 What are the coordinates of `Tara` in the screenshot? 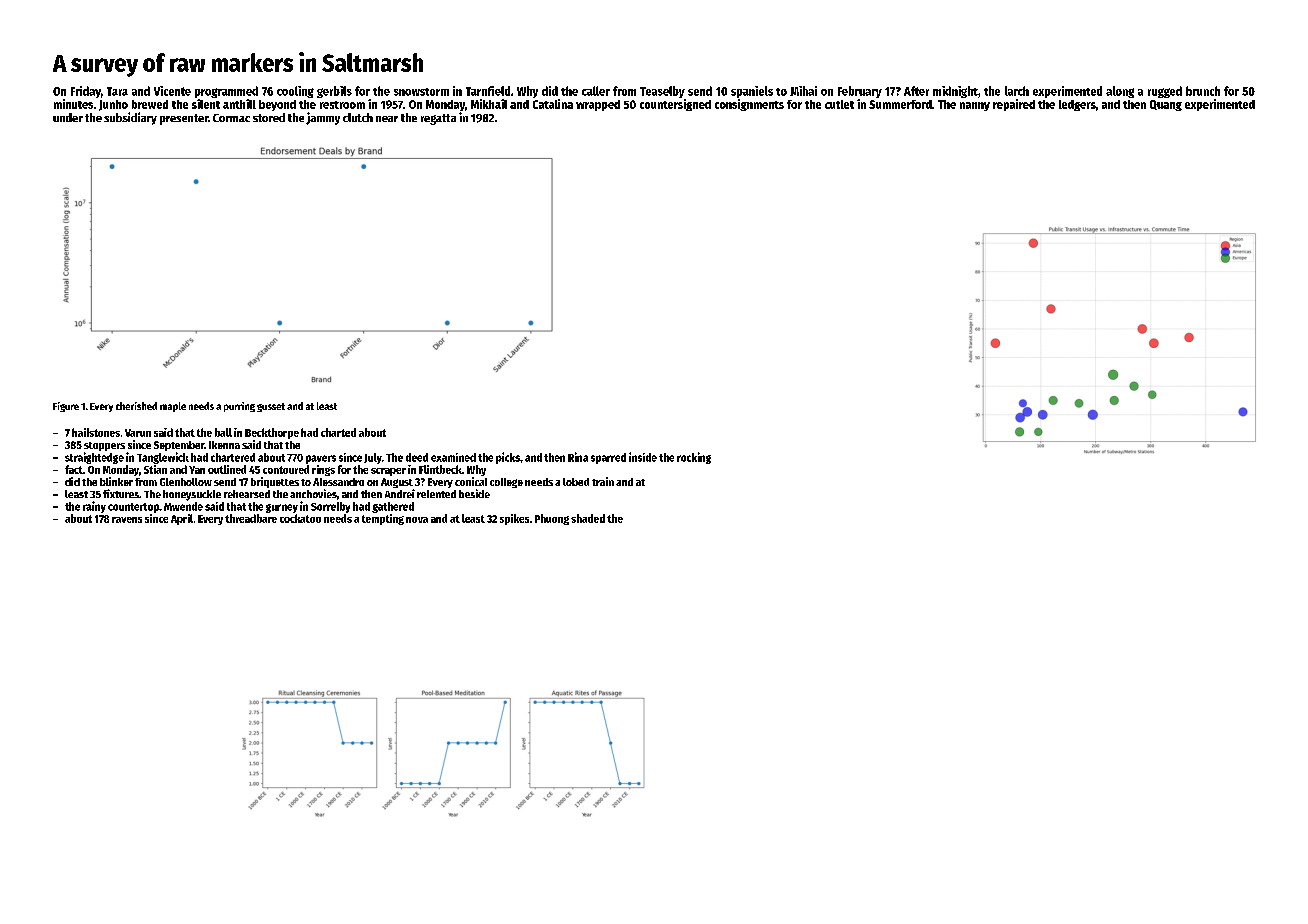 It's located at (117, 91).
